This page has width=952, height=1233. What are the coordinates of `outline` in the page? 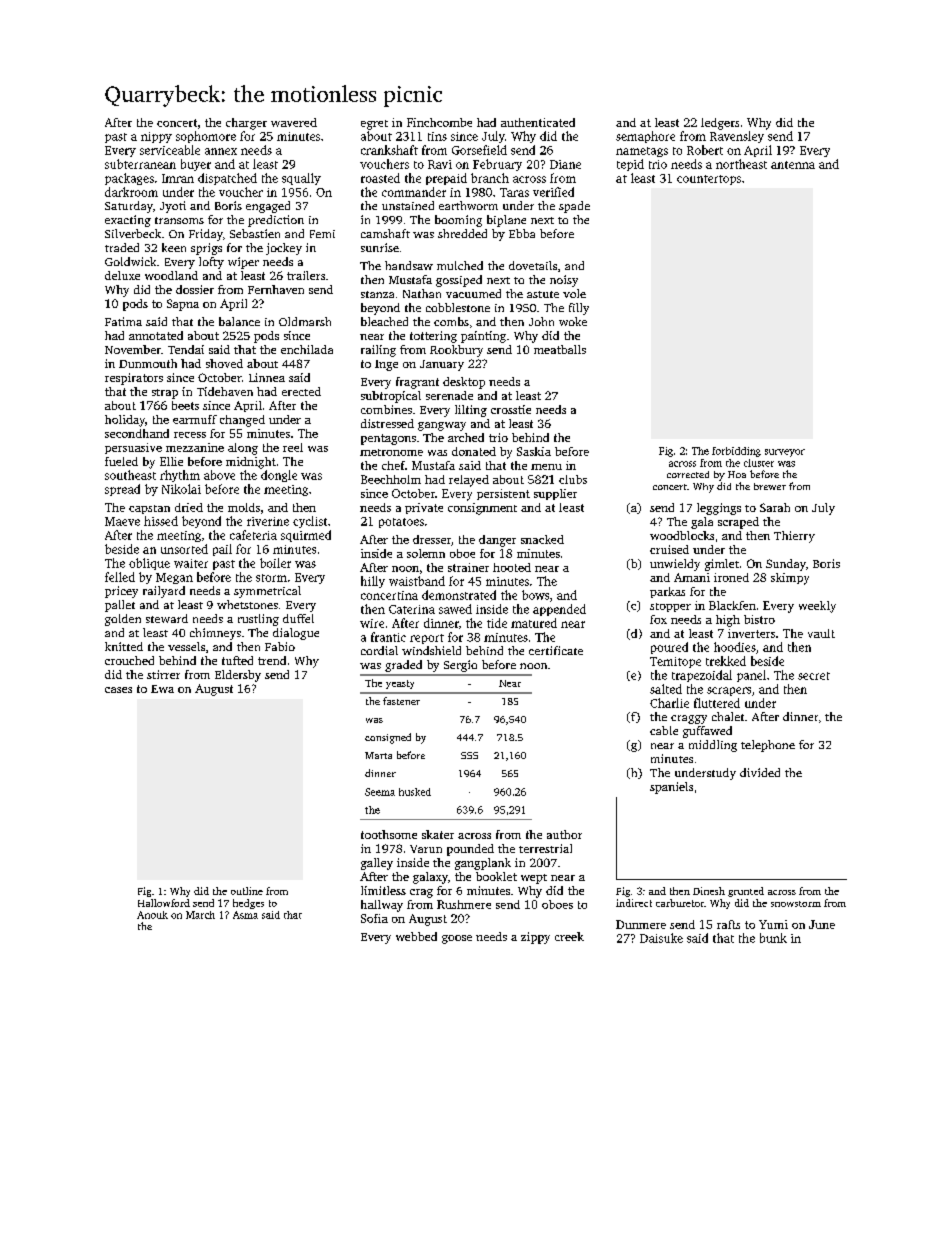 It's located at (247, 891).
